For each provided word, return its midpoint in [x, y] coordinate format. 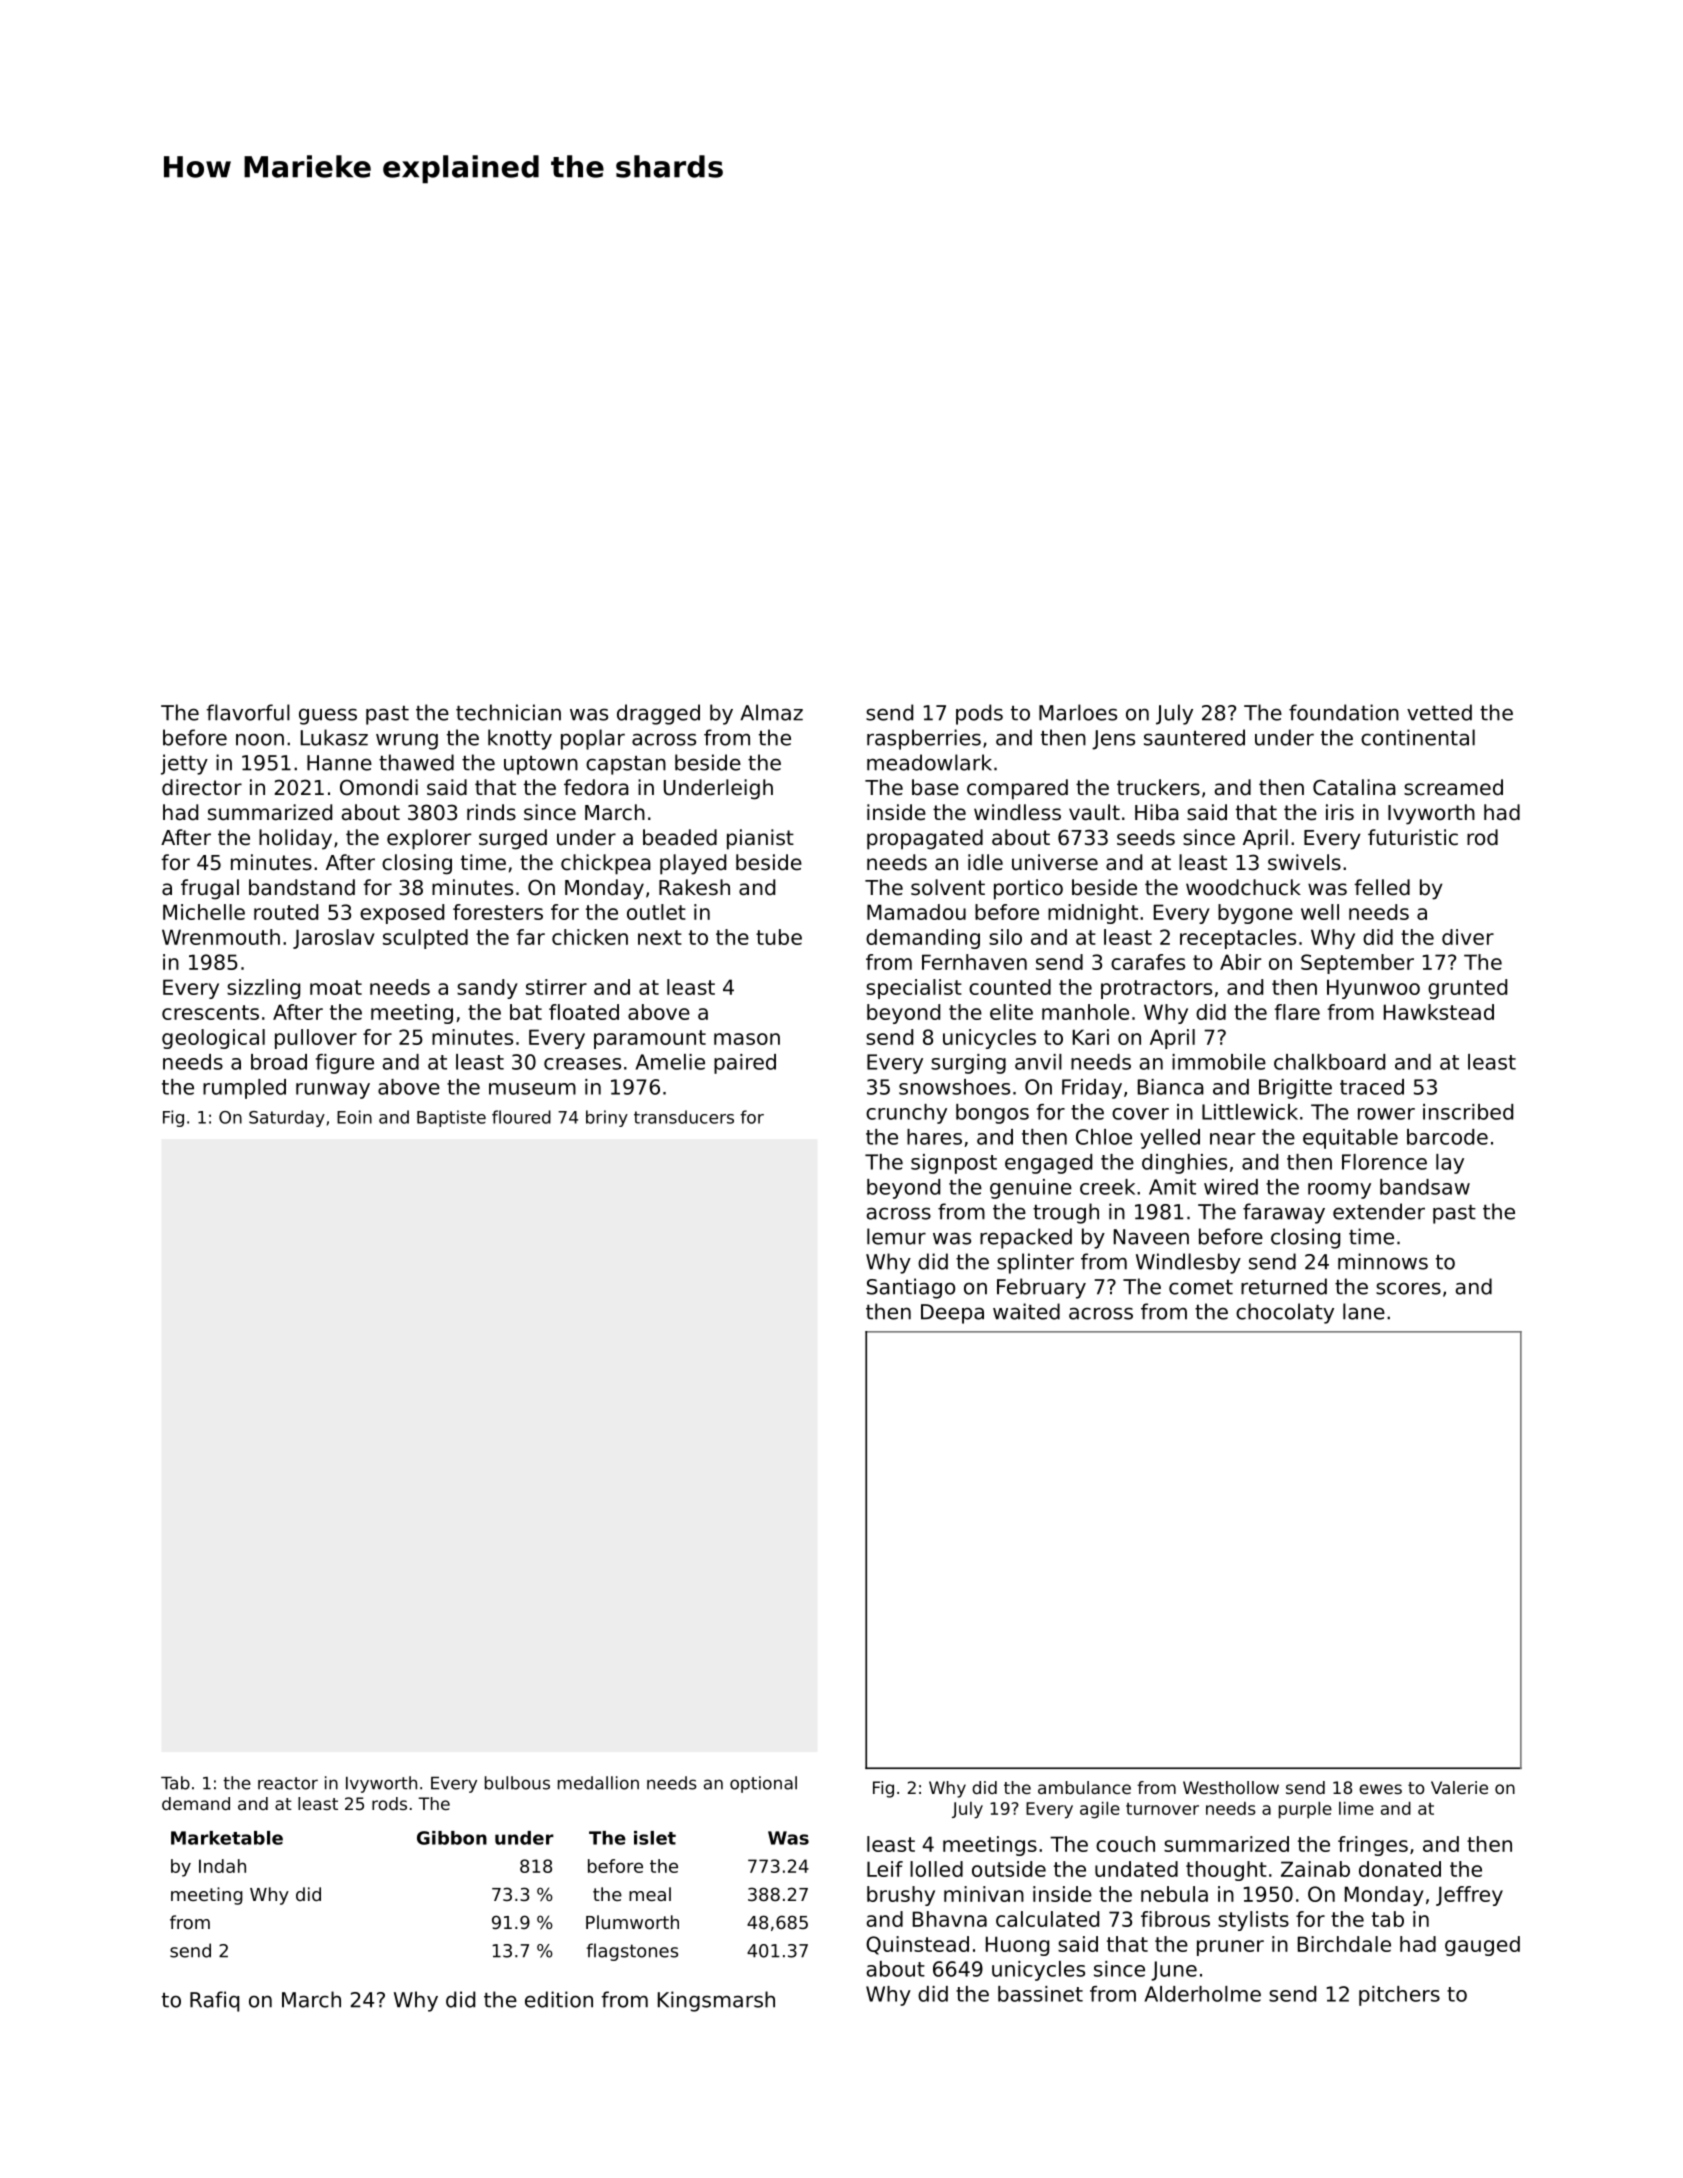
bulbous [517, 1783]
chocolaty [1285, 1313]
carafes [1148, 962]
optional [763, 1784]
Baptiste [451, 1118]
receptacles [1238, 939]
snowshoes [954, 1087]
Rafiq [214, 2001]
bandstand [302, 887]
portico [1028, 889]
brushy [901, 1896]
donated [1400, 1869]
